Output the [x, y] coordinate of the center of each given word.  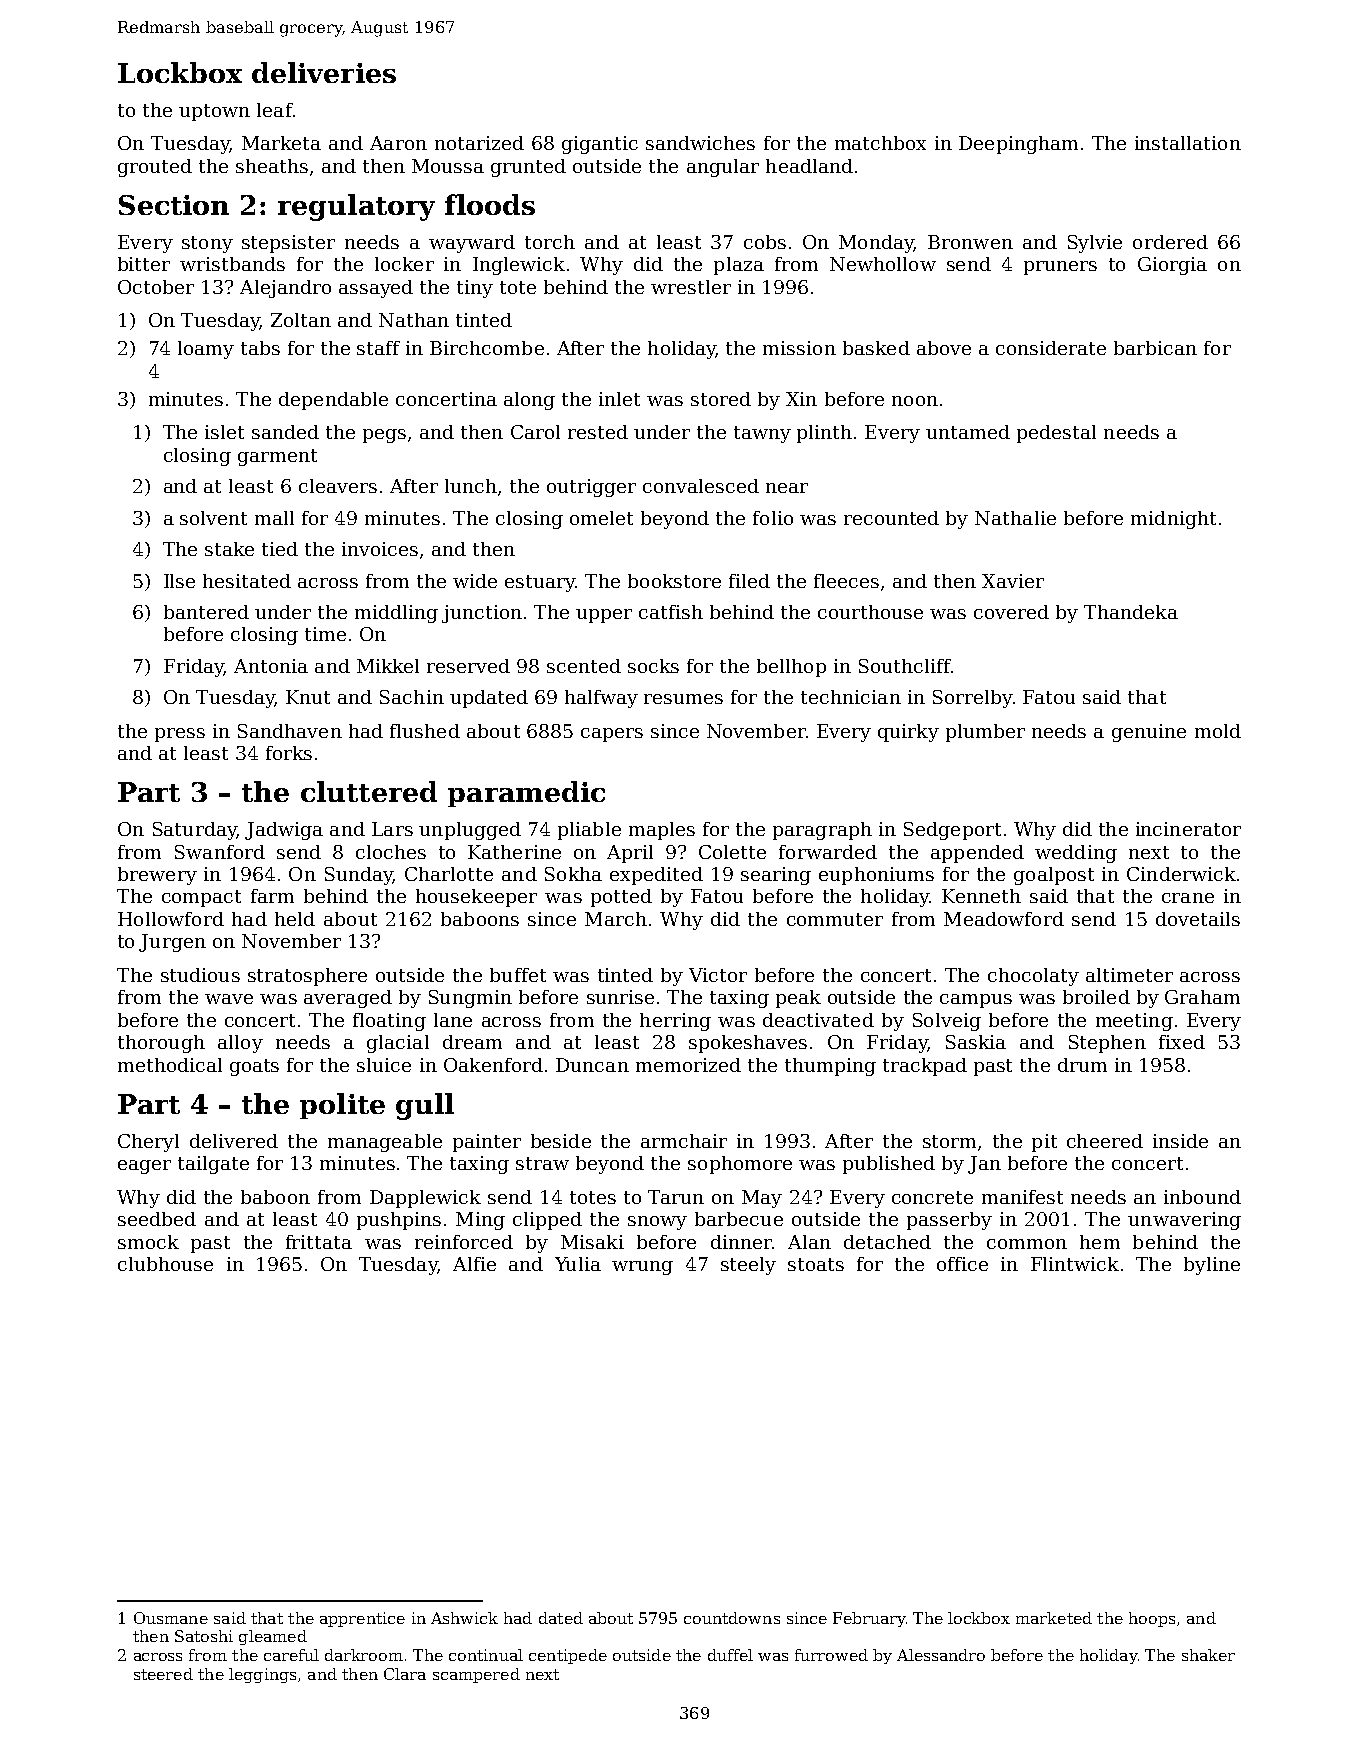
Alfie [474, 1264]
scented [584, 666]
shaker [1208, 1655]
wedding [1076, 854]
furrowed [831, 1655]
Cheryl [148, 1143]
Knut [308, 697]
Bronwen [970, 242]
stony [207, 244]
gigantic [600, 145]
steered [163, 1674]
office [962, 1264]
